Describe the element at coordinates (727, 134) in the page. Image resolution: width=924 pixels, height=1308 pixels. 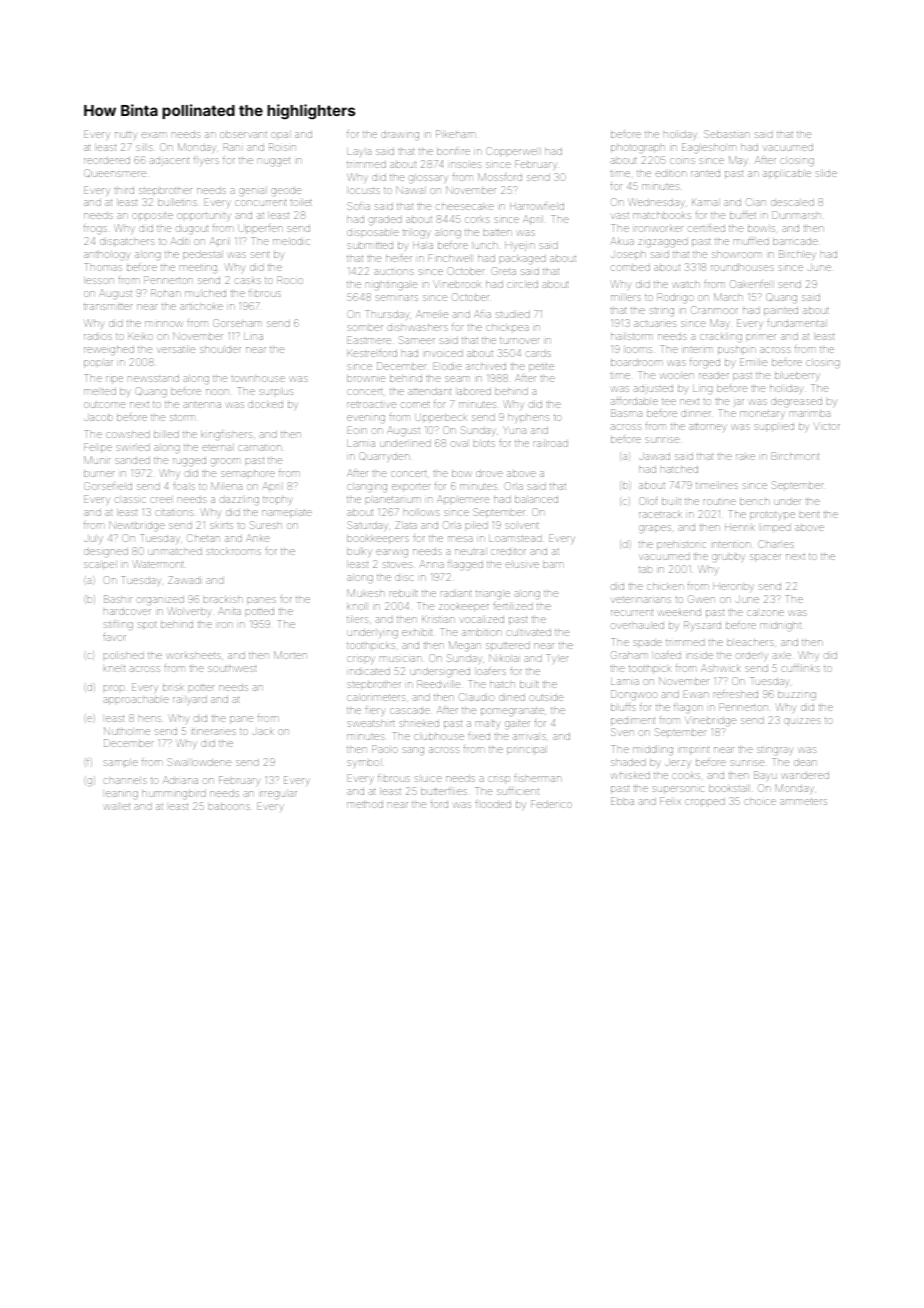
I see `Sebastian` at that location.
